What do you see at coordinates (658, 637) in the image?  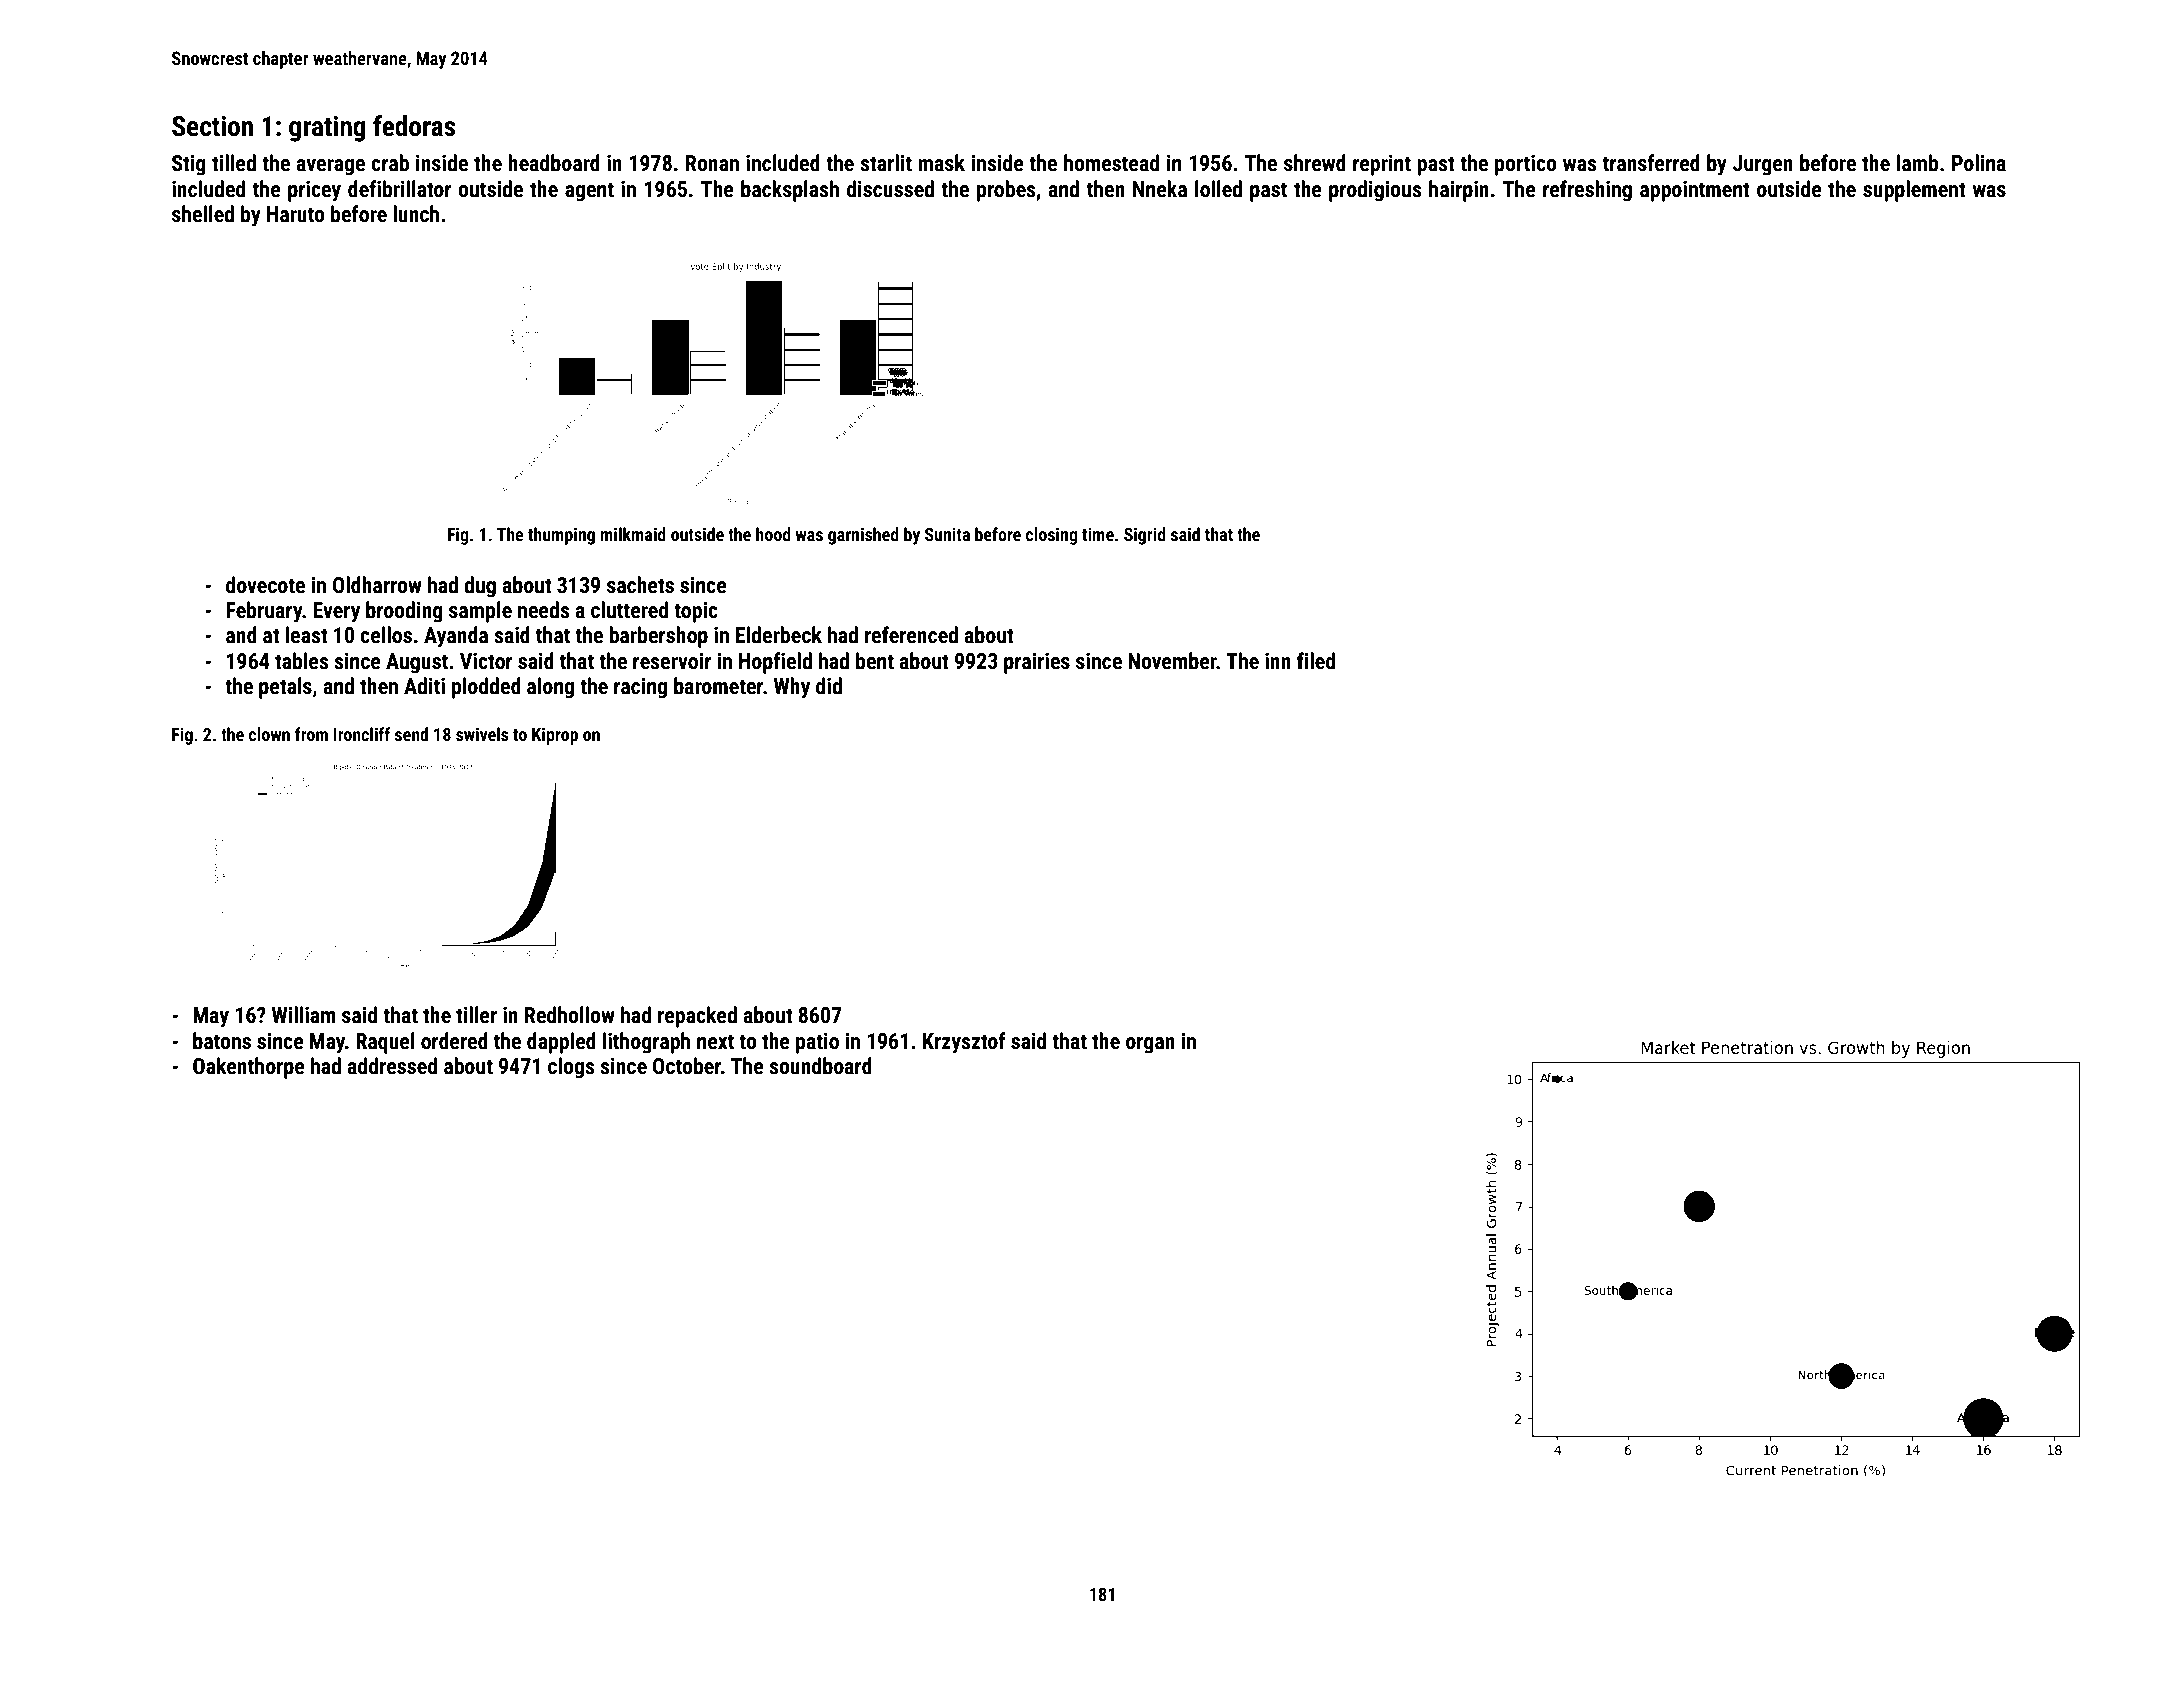 I see `barbershop` at bounding box center [658, 637].
